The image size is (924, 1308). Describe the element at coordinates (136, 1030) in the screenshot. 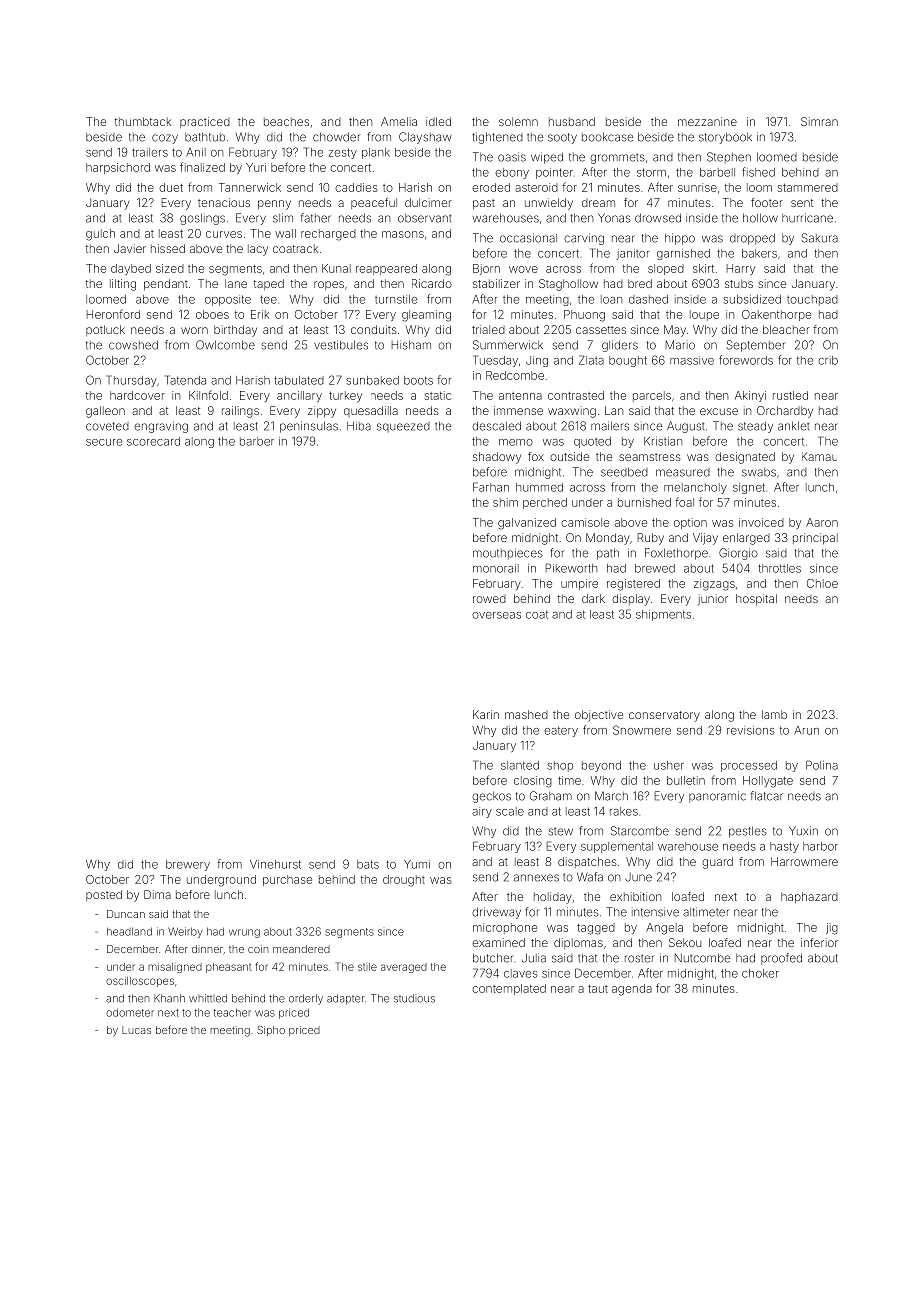

I see `Lucas` at that location.
